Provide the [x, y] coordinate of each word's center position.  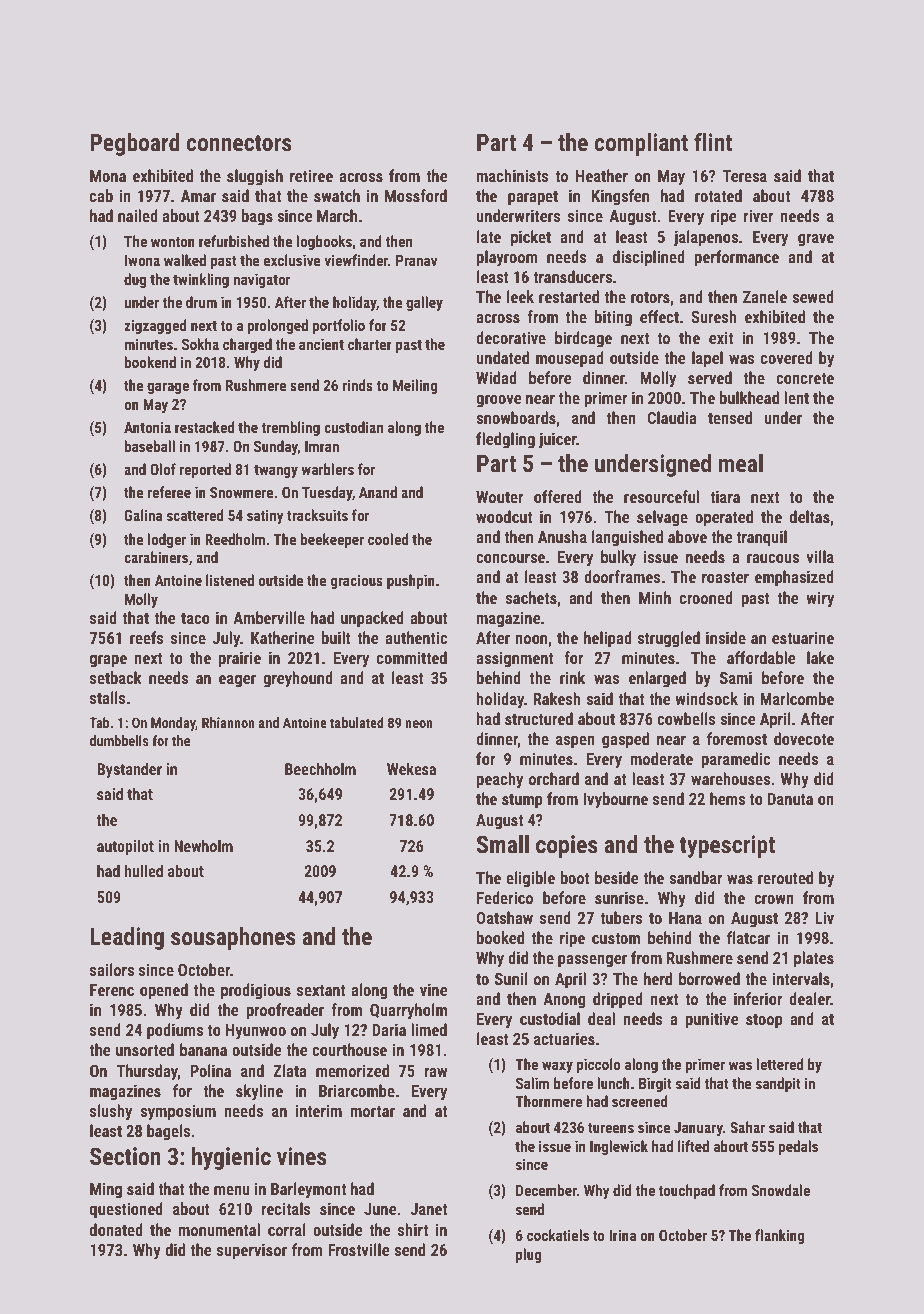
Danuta [790, 799]
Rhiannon [228, 722]
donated [116, 1229]
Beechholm [320, 769]
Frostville [359, 1249]
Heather [602, 175]
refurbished [234, 241]
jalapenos [706, 238]
